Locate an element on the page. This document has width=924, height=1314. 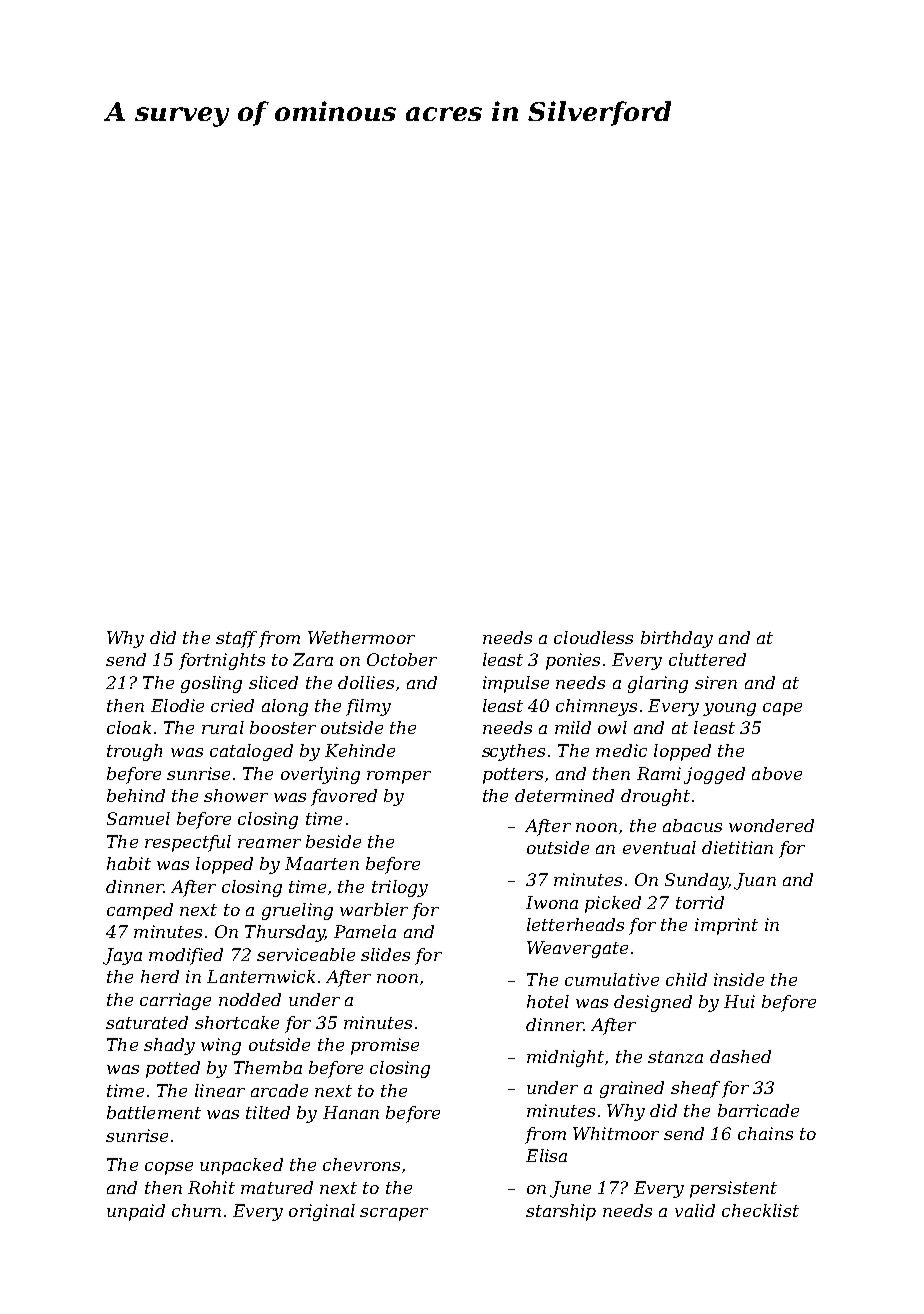
promise is located at coordinates (385, 1046).
